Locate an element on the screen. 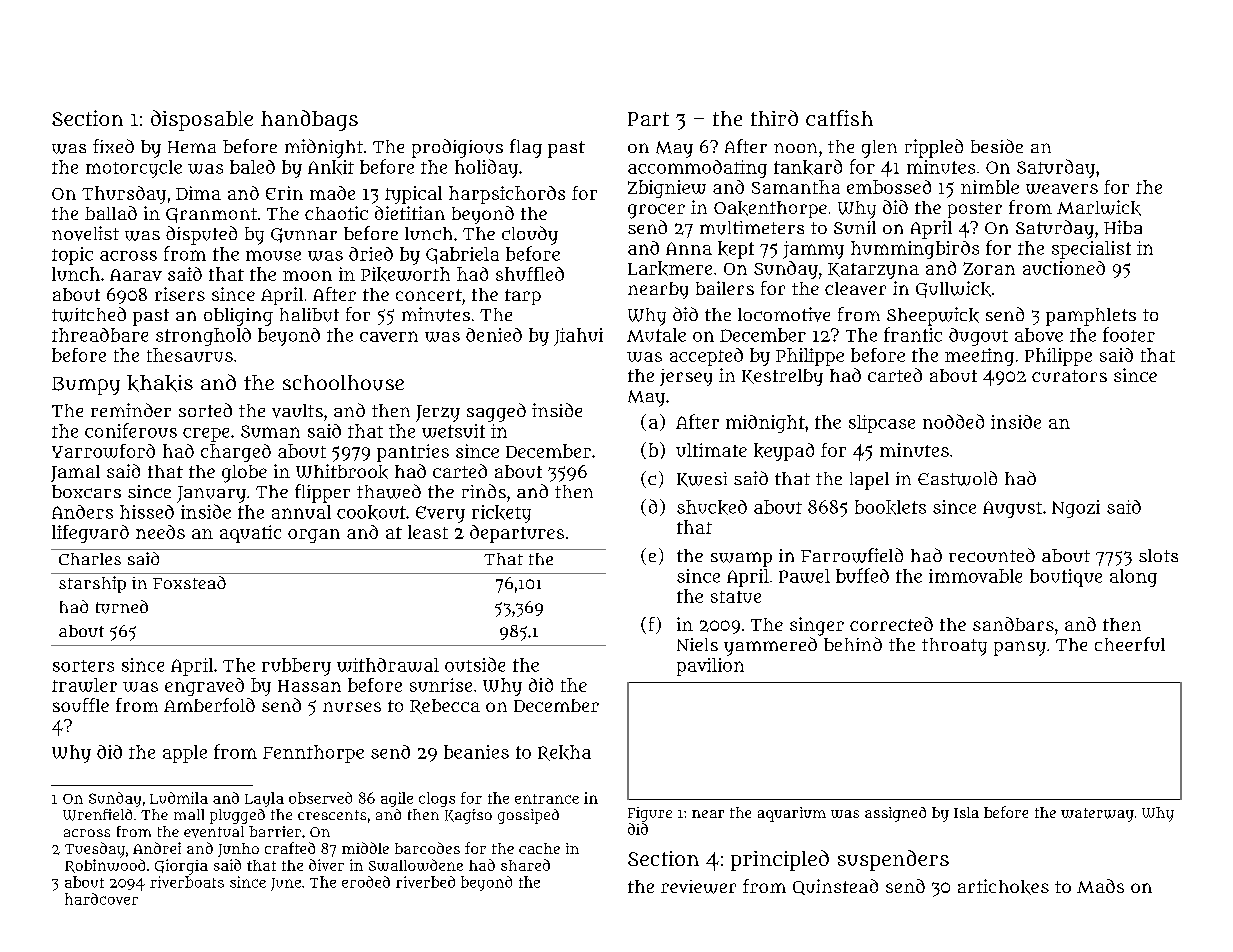  shucked is located at coordinates (712, 507).
